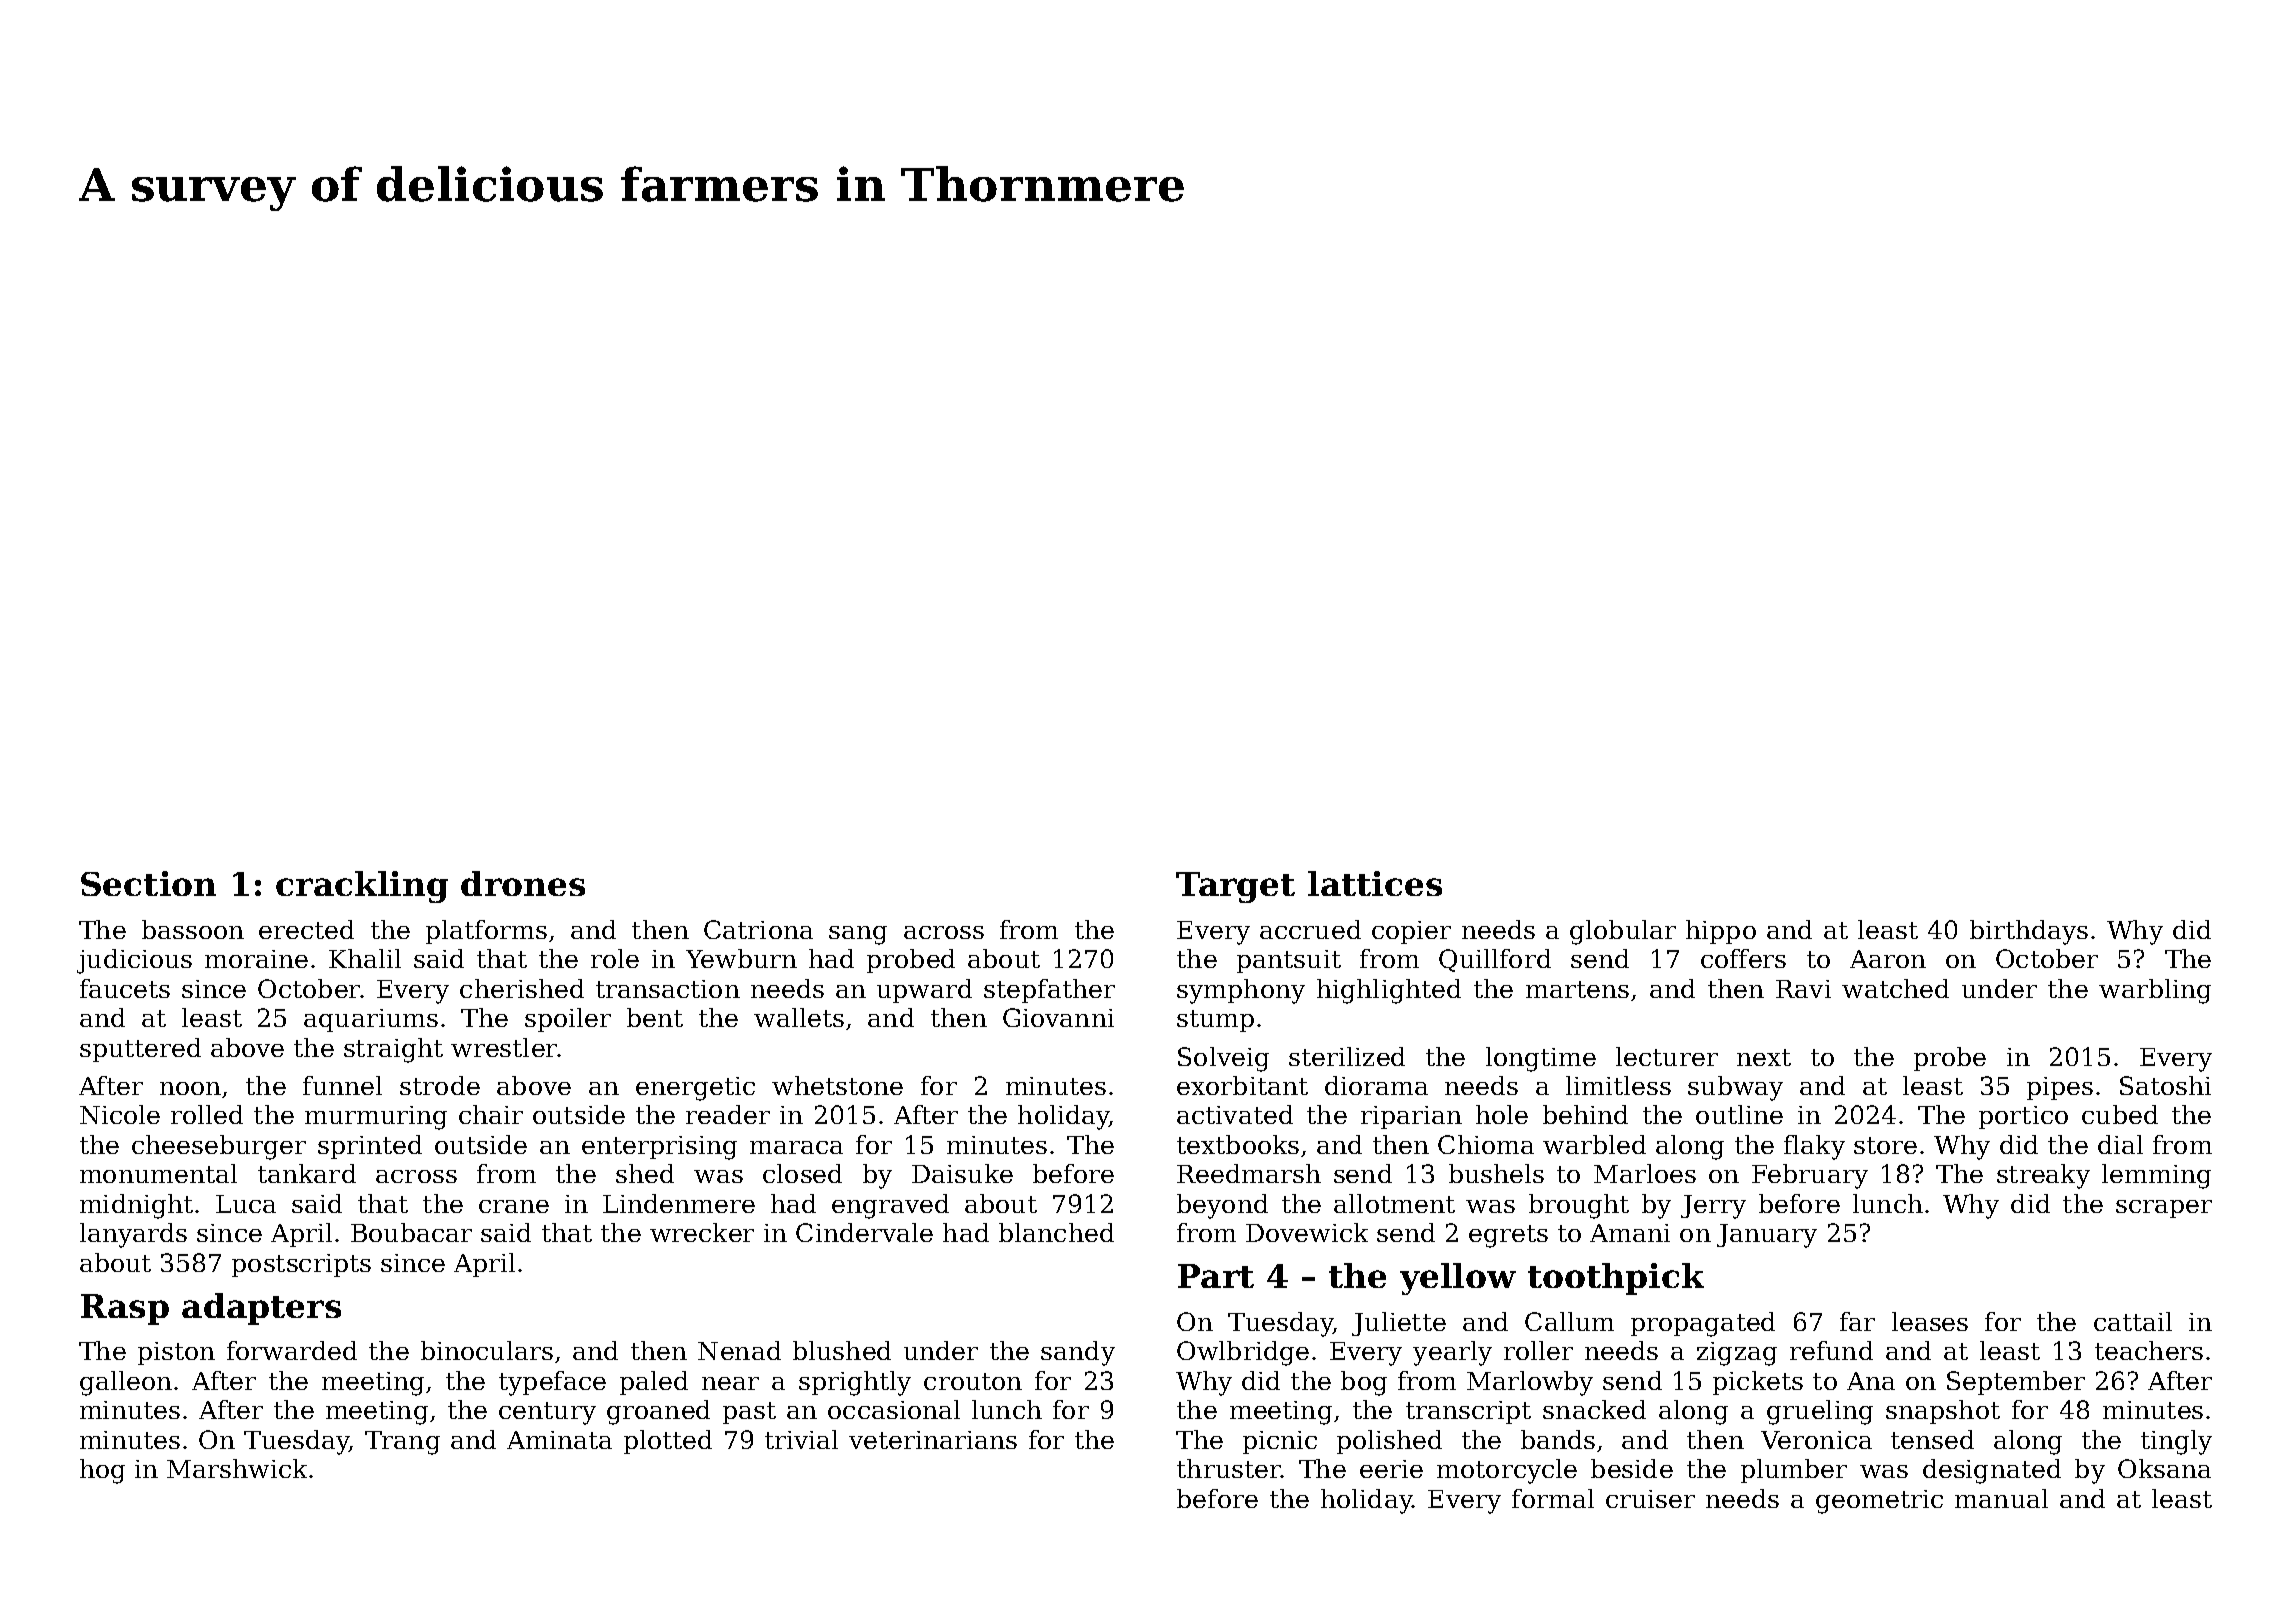 The image size is (2292, 1620). What do you see at coordinates (1703, 1324) in the document?
I see `propagated` at bounding box center [1703, 1324].
